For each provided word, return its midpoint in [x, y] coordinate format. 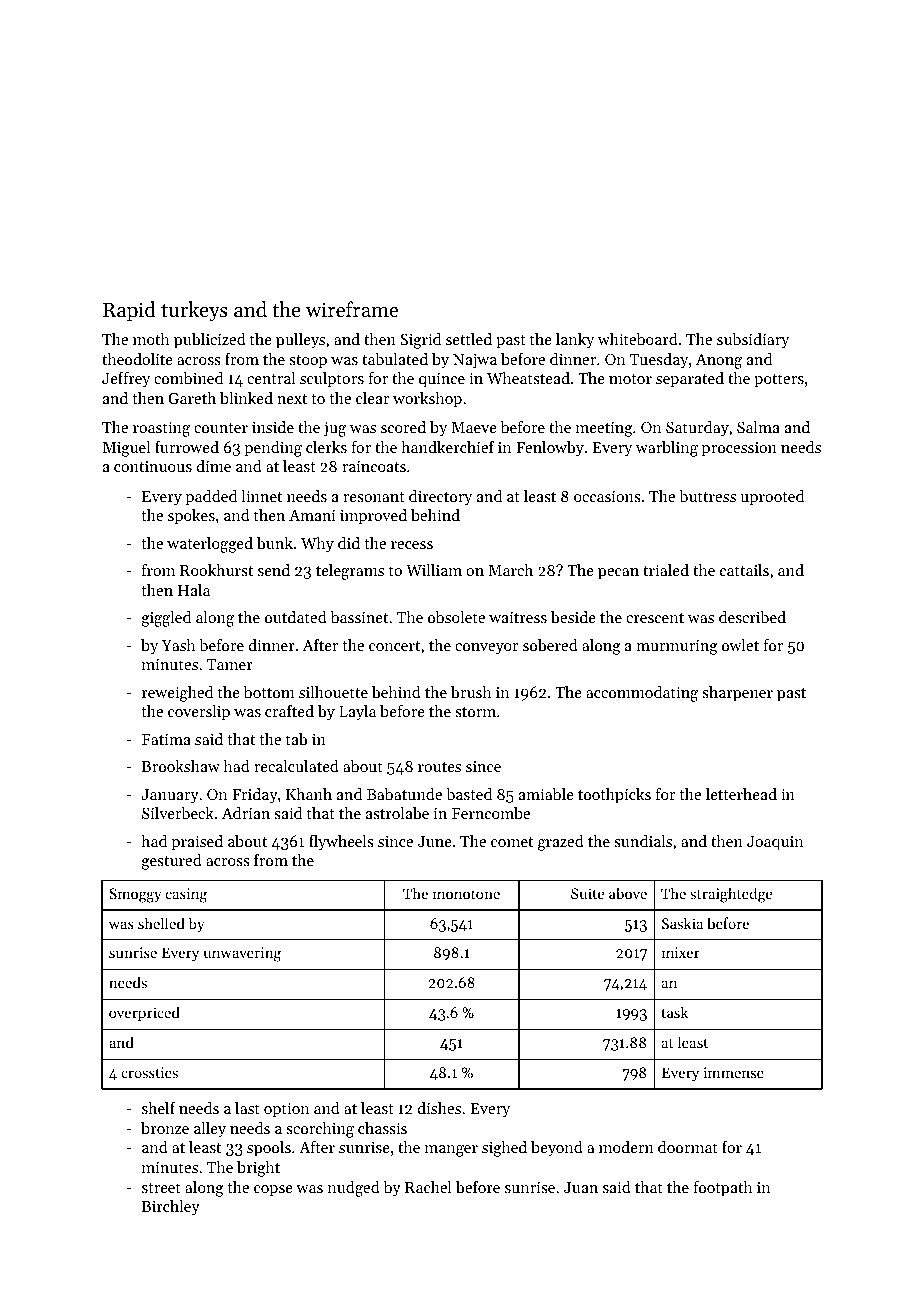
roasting [161, 429]
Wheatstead [528, 378]
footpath [723, 1189]
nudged [354, 1189]
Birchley [171, 1208]
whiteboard [638, 339]
